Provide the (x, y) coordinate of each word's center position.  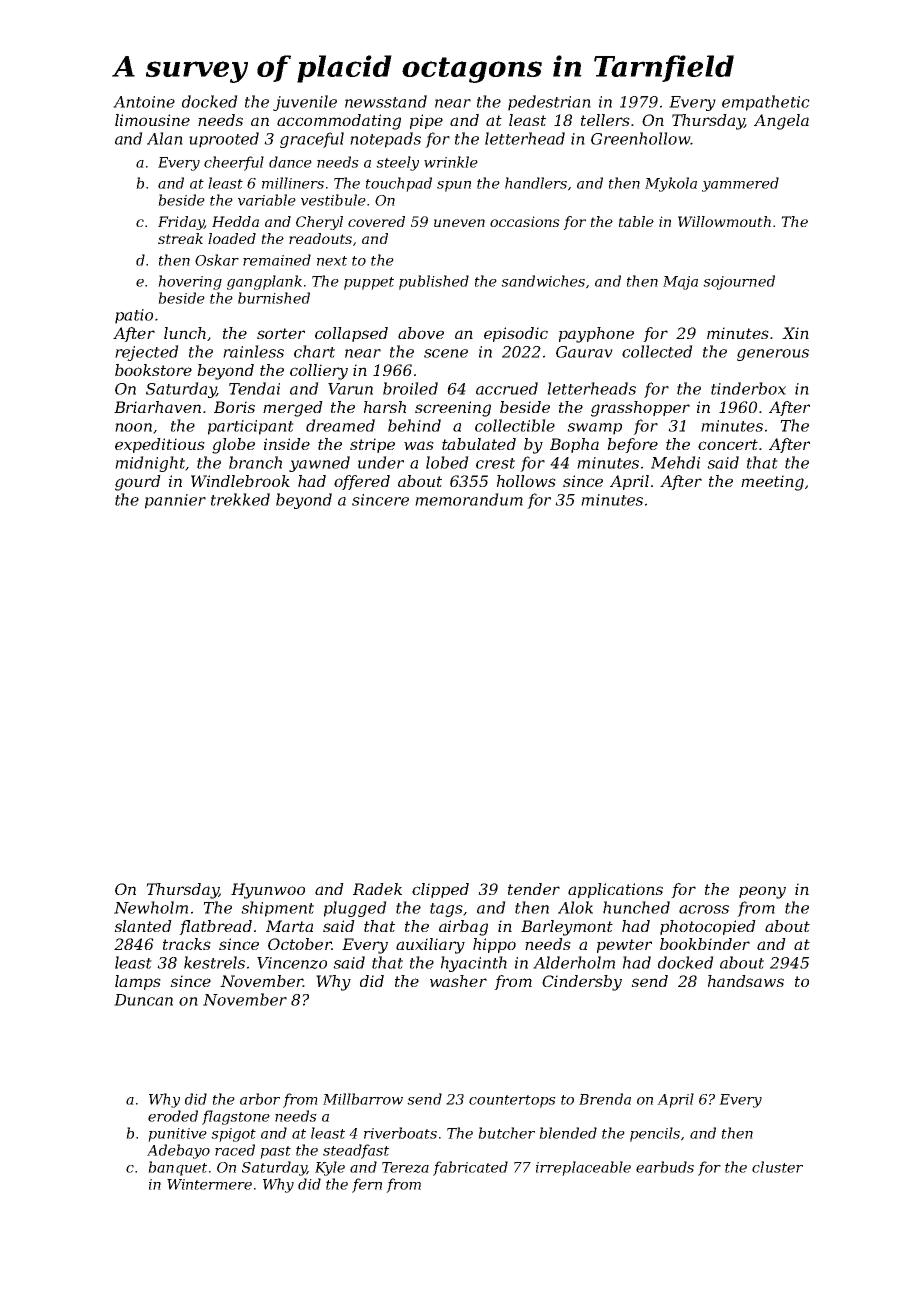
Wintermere (209, 1184)
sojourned (739, 282)
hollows (526, 481)
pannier (175, 501)
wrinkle (451, 162)
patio (134, 316)
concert (728, 444)
